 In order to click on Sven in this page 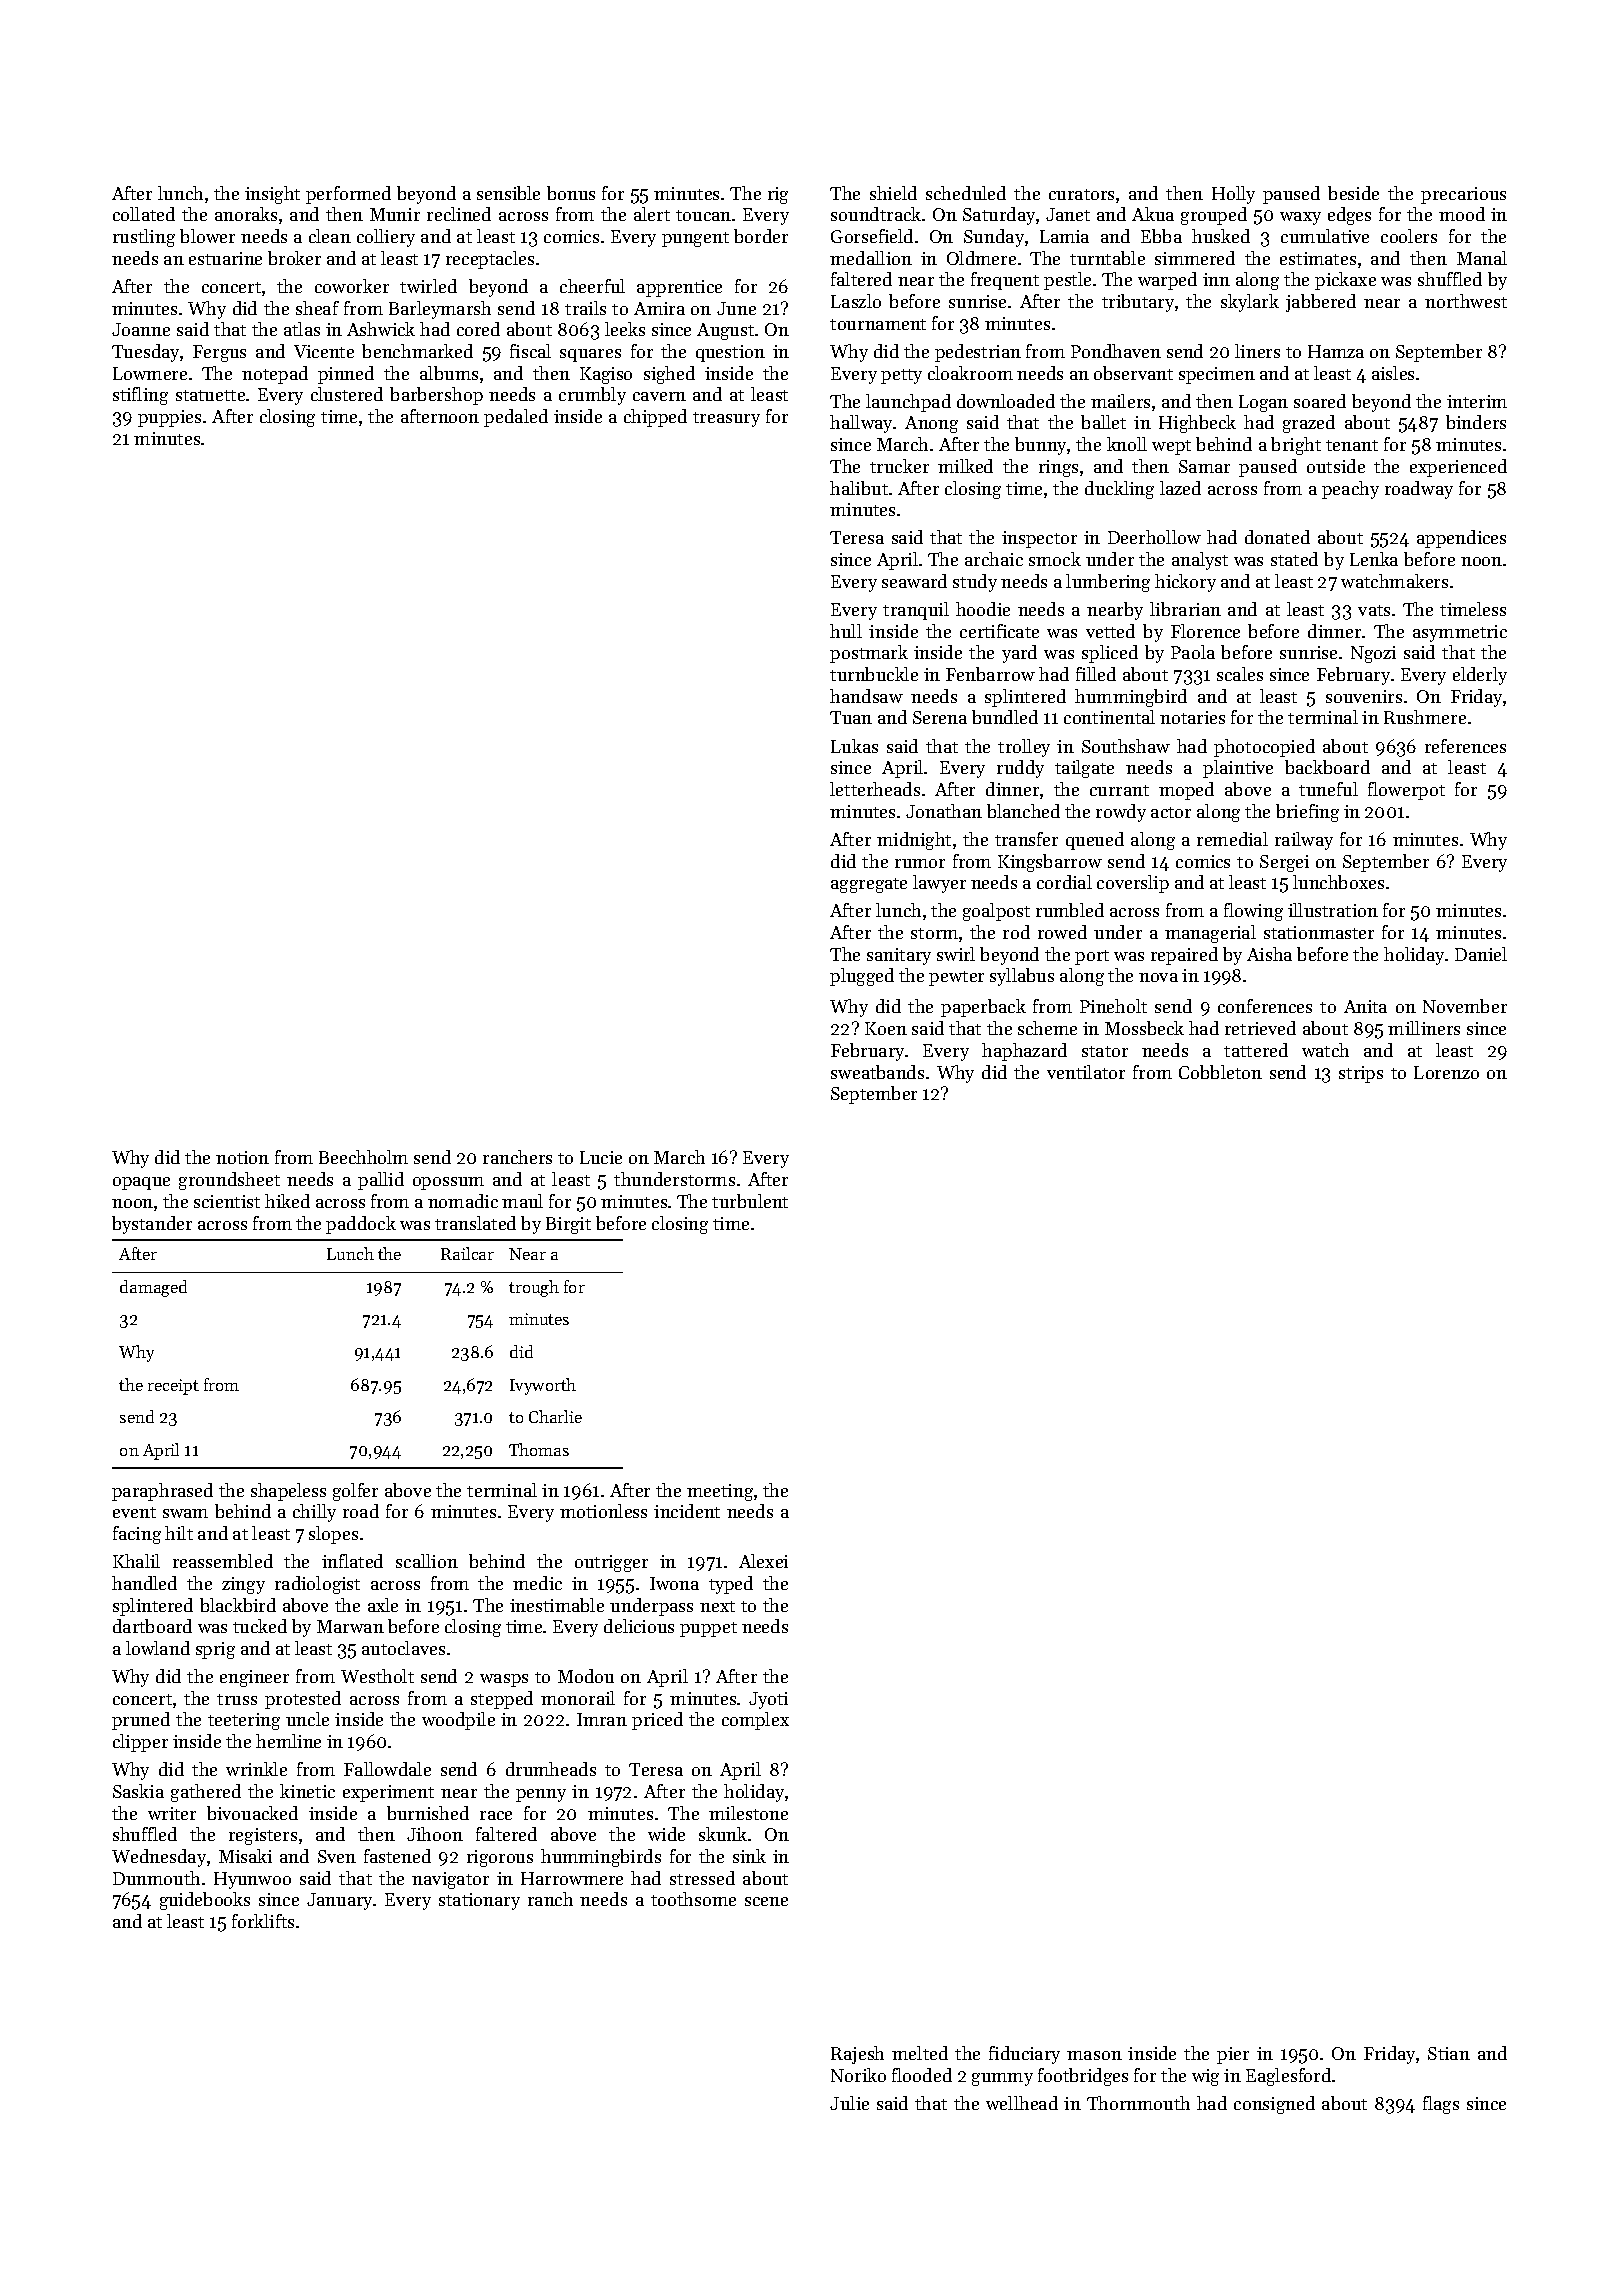, I will do `click(337, 1856)`.
